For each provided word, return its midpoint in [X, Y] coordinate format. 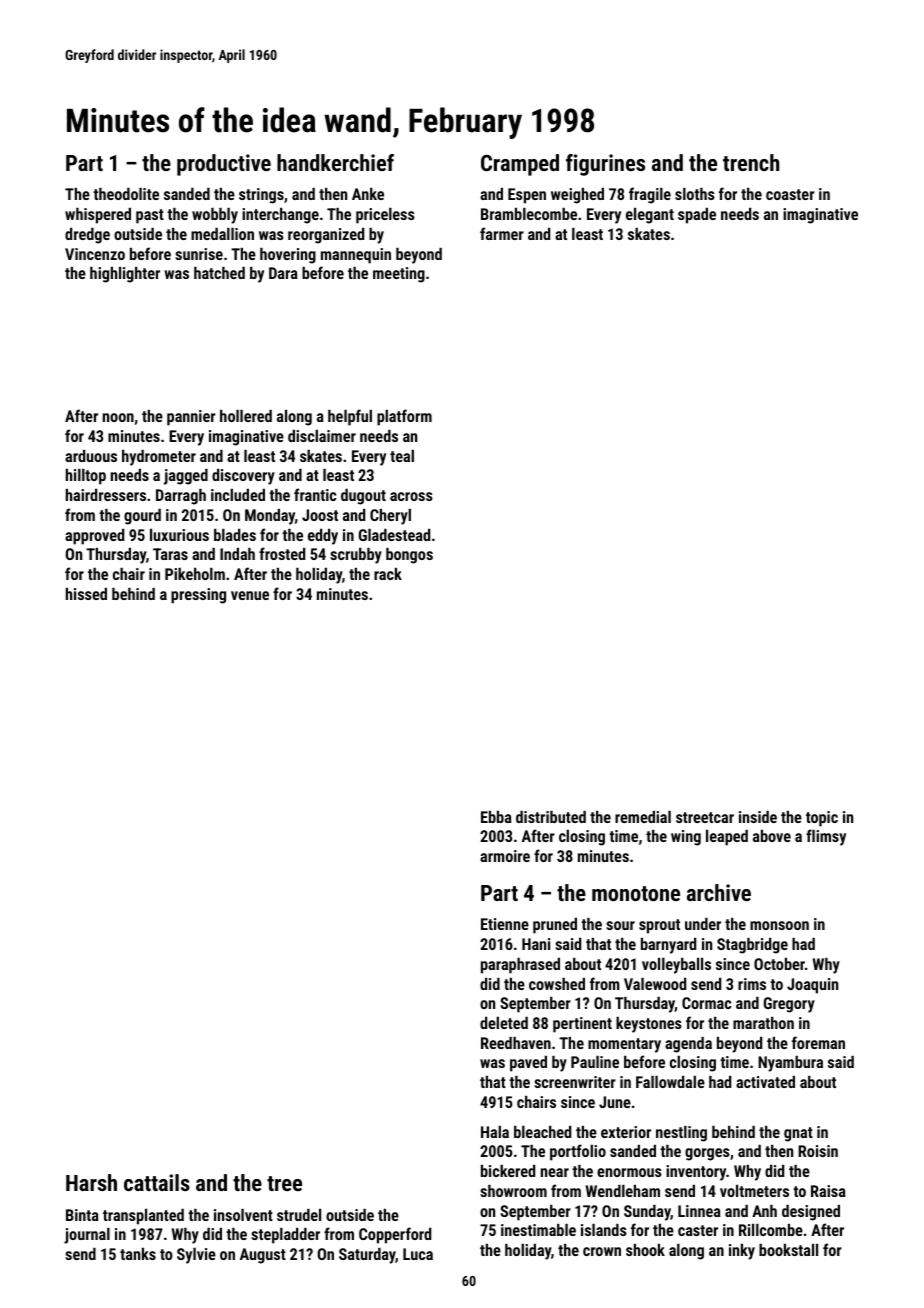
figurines [605, 165]
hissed [86, 594]
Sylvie [196, 1256]
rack [388, 573]
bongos [409, 556]
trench [751, 162]
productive [224, 165]
